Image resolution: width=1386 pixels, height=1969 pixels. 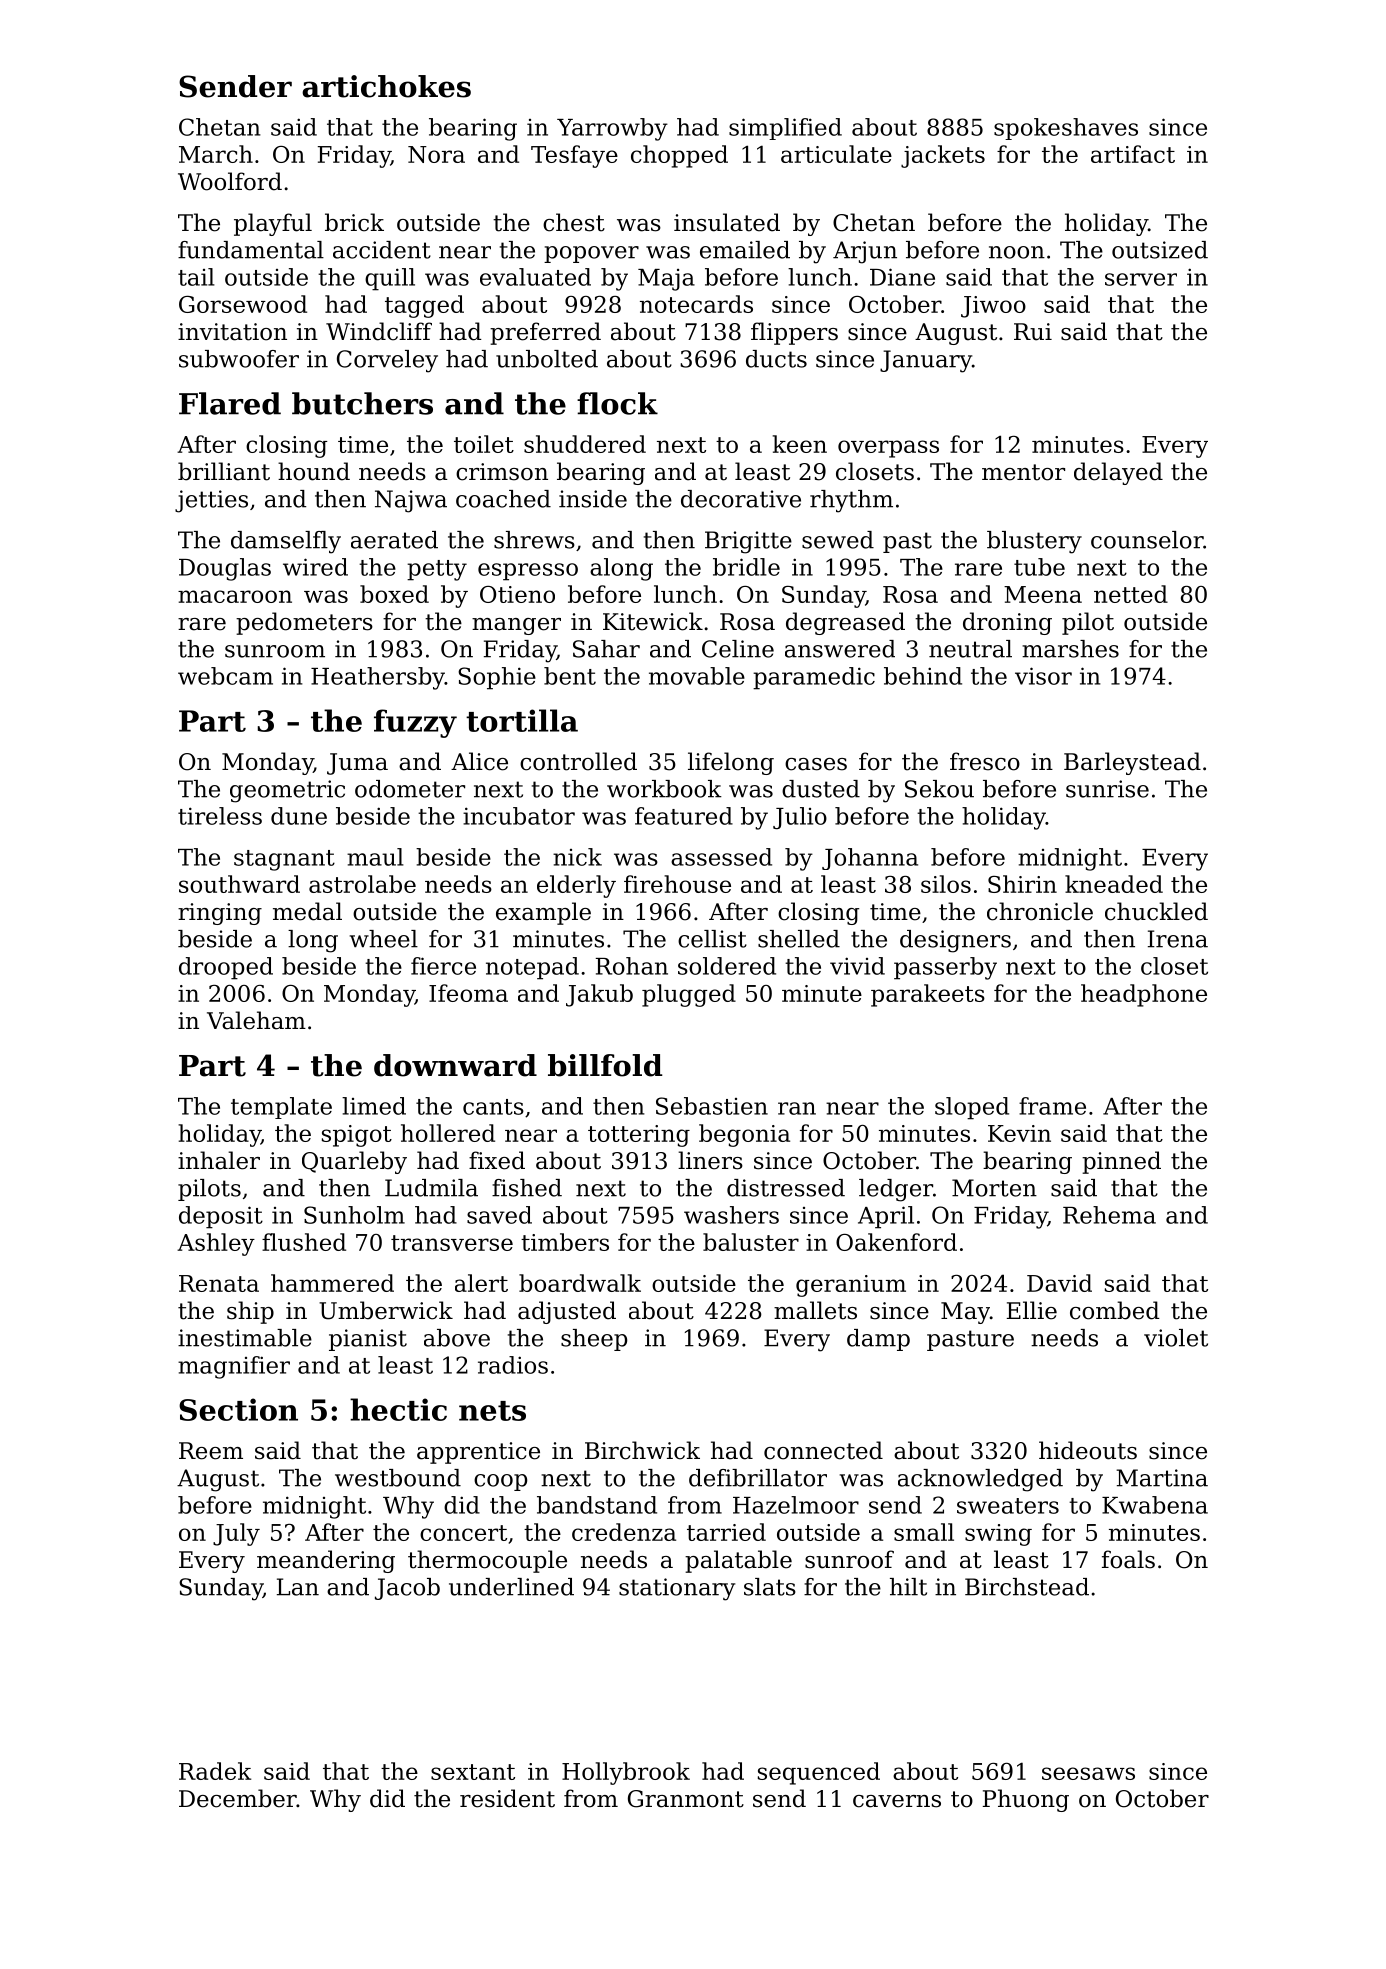 I want to click on ducts, so click(x=776, y=359).
